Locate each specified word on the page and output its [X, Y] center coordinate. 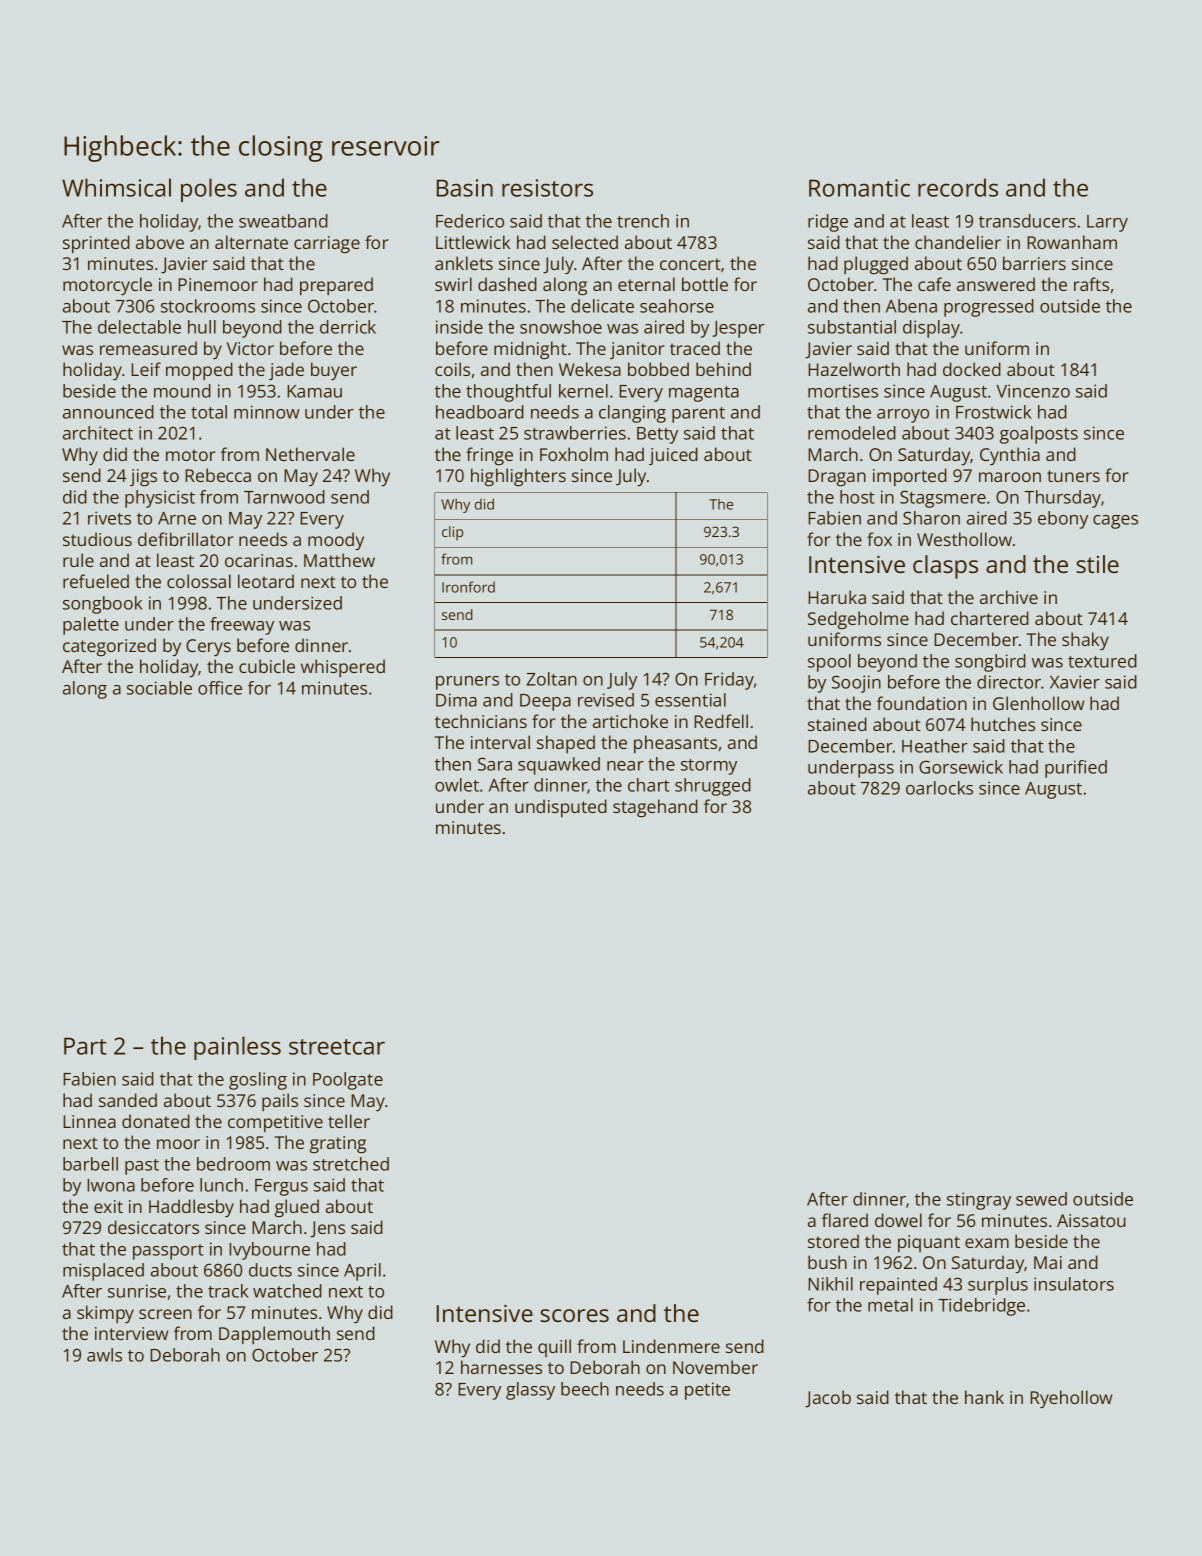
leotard [266, 581]
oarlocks [939, 788]
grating [338, 1144]
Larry [1107, 223]
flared [845, 1220]
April [362, 1272]
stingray [979, 1201]
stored [833, 1241]
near [625, 766]
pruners [467, 683]
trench [643, 221]
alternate [251, 242]
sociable [159, 688]
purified [1076, 769]
